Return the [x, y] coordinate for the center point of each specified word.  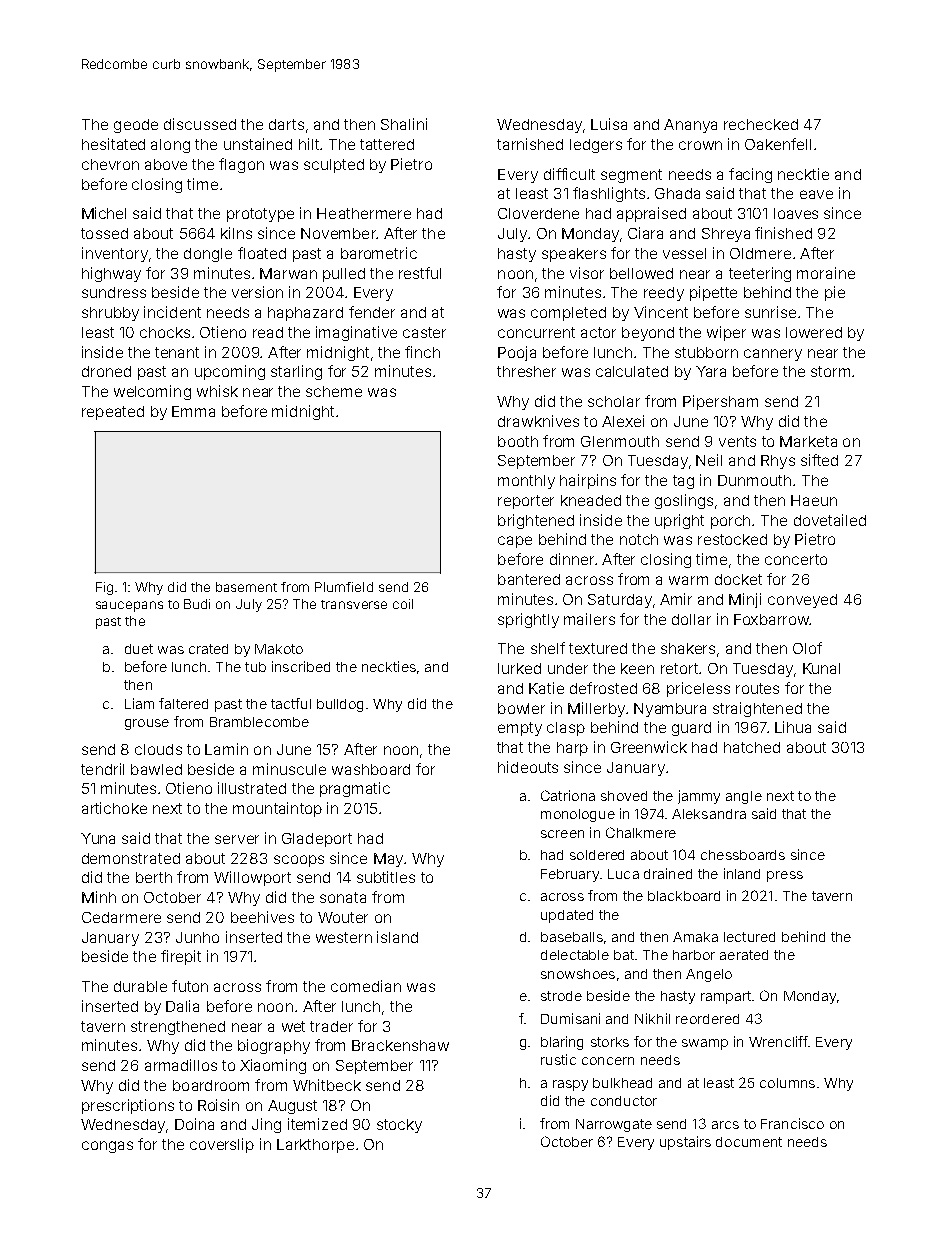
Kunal [821, 668]
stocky [399, 1126]
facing [750, 175]
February [570, 875]
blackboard [684, 896]
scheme [334, 391]
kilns [236, 233]
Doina [194, 1124]
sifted [819, 460]
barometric [379, 253]
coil [403, 604]
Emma [193, 411]
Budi [197, 604]
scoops [299, 861]
